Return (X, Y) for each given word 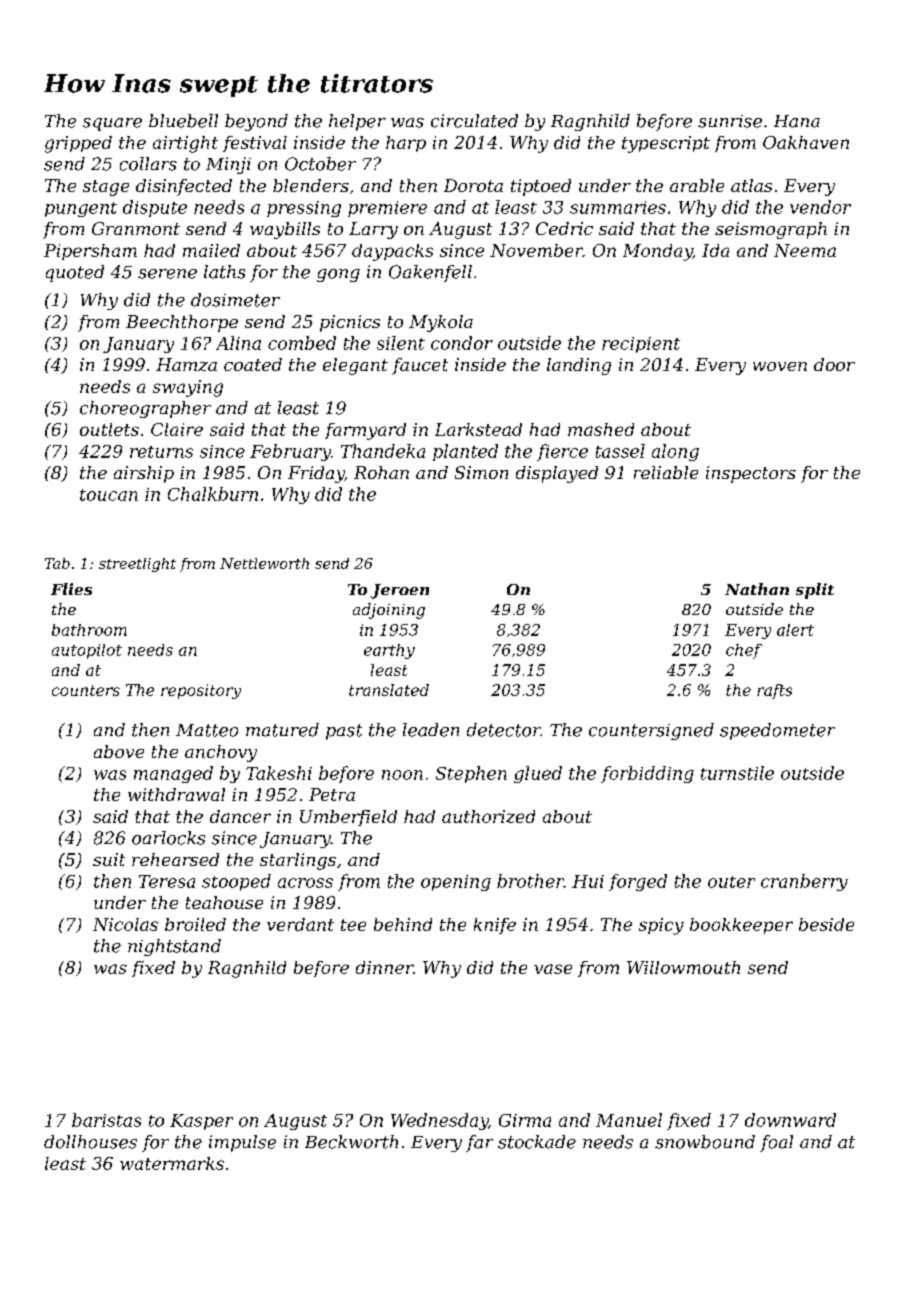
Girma (525, 1120)
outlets (109, 429)
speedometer (777, 731)
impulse (242, 1143)
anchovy (221, 753)
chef (744, 651)
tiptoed (541, 187)
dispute (155, 208)
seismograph (771, 230)
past (344, 732)
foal (776, 1143)
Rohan (381, 472)
